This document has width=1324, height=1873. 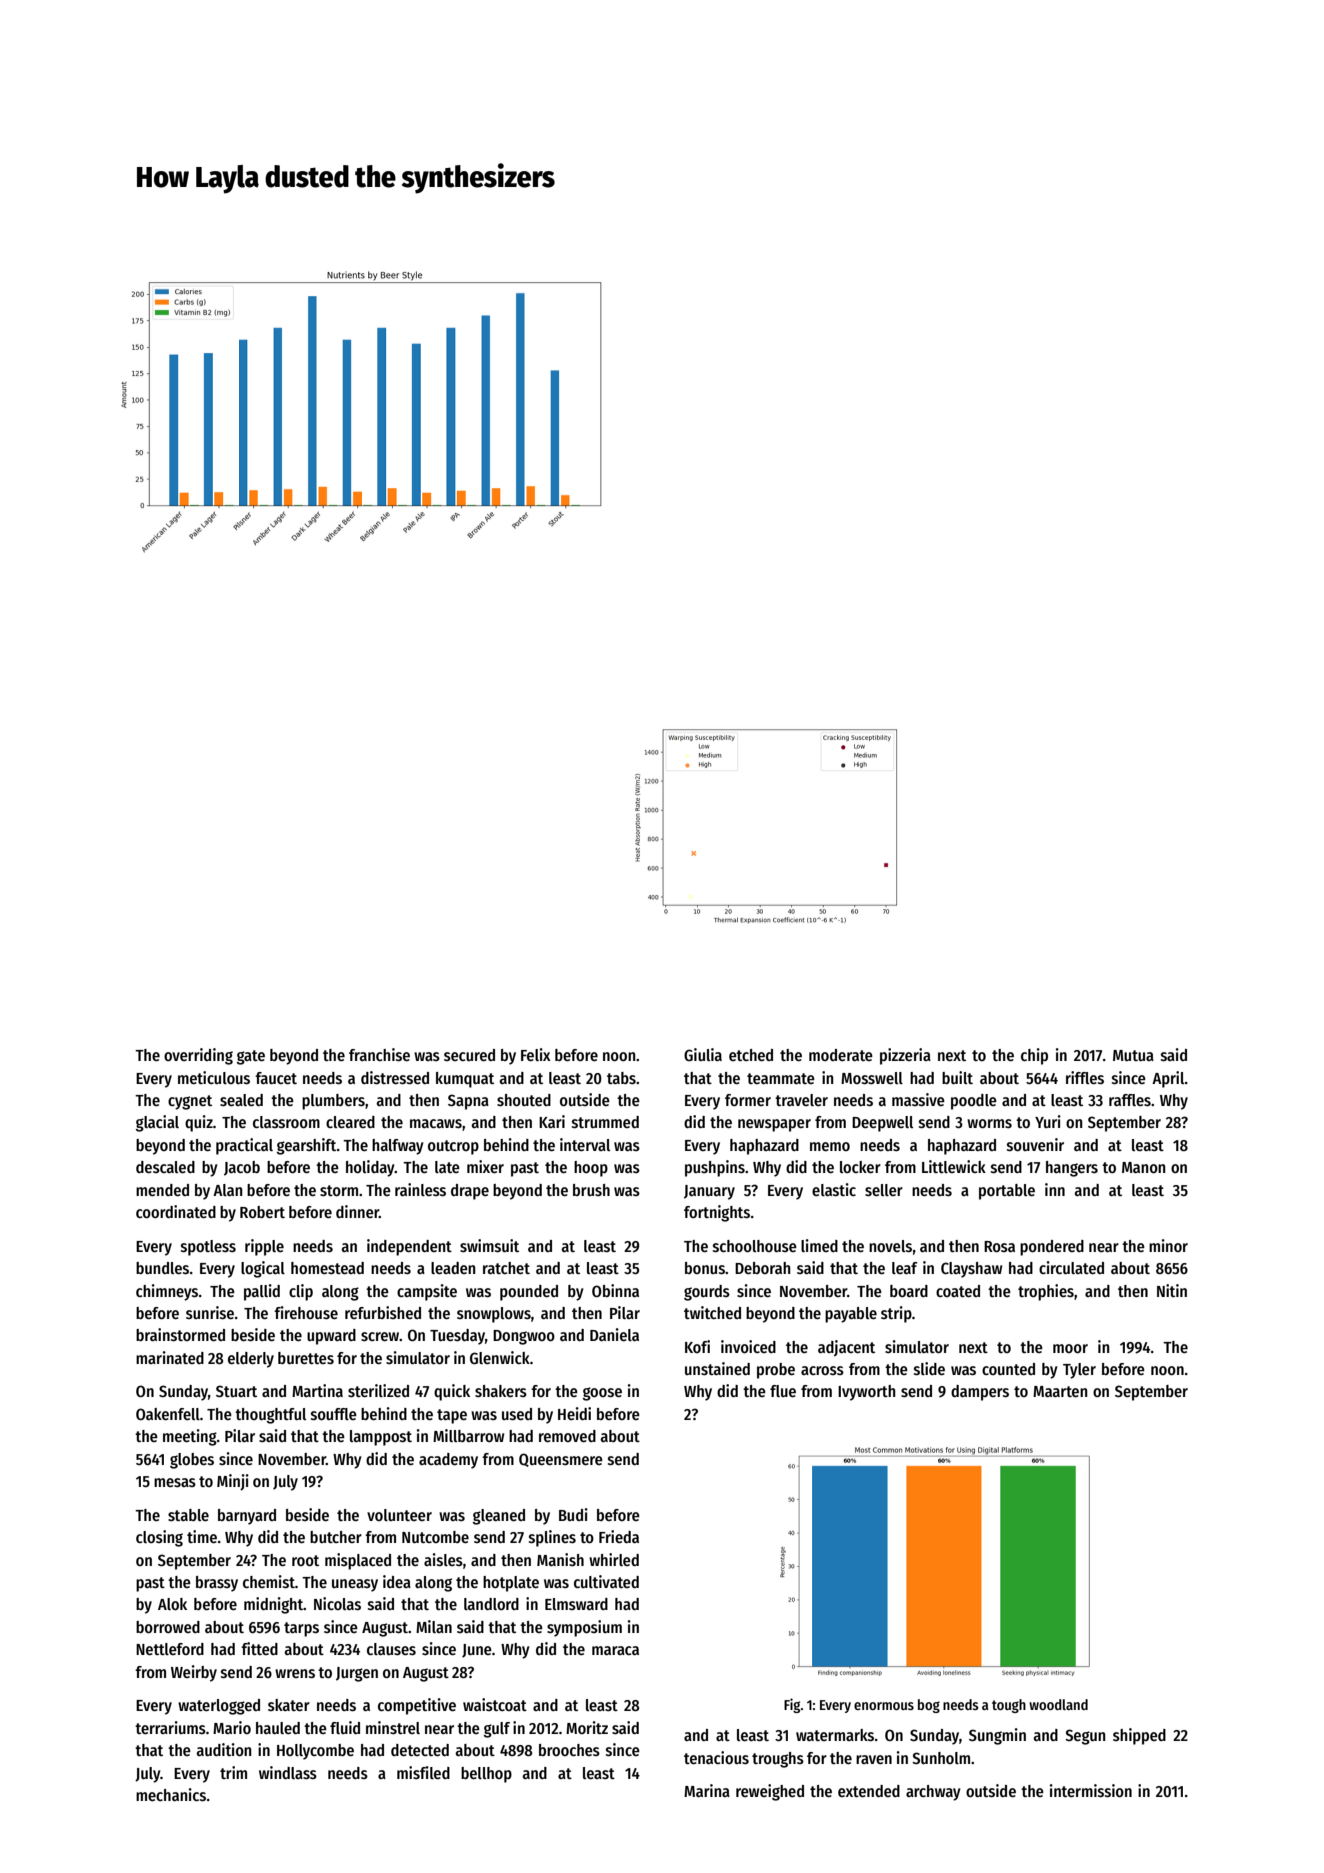 What do you see at coordinates (933, 1793) in the document?
I see `archway` at bounding box center [933, 1793].
